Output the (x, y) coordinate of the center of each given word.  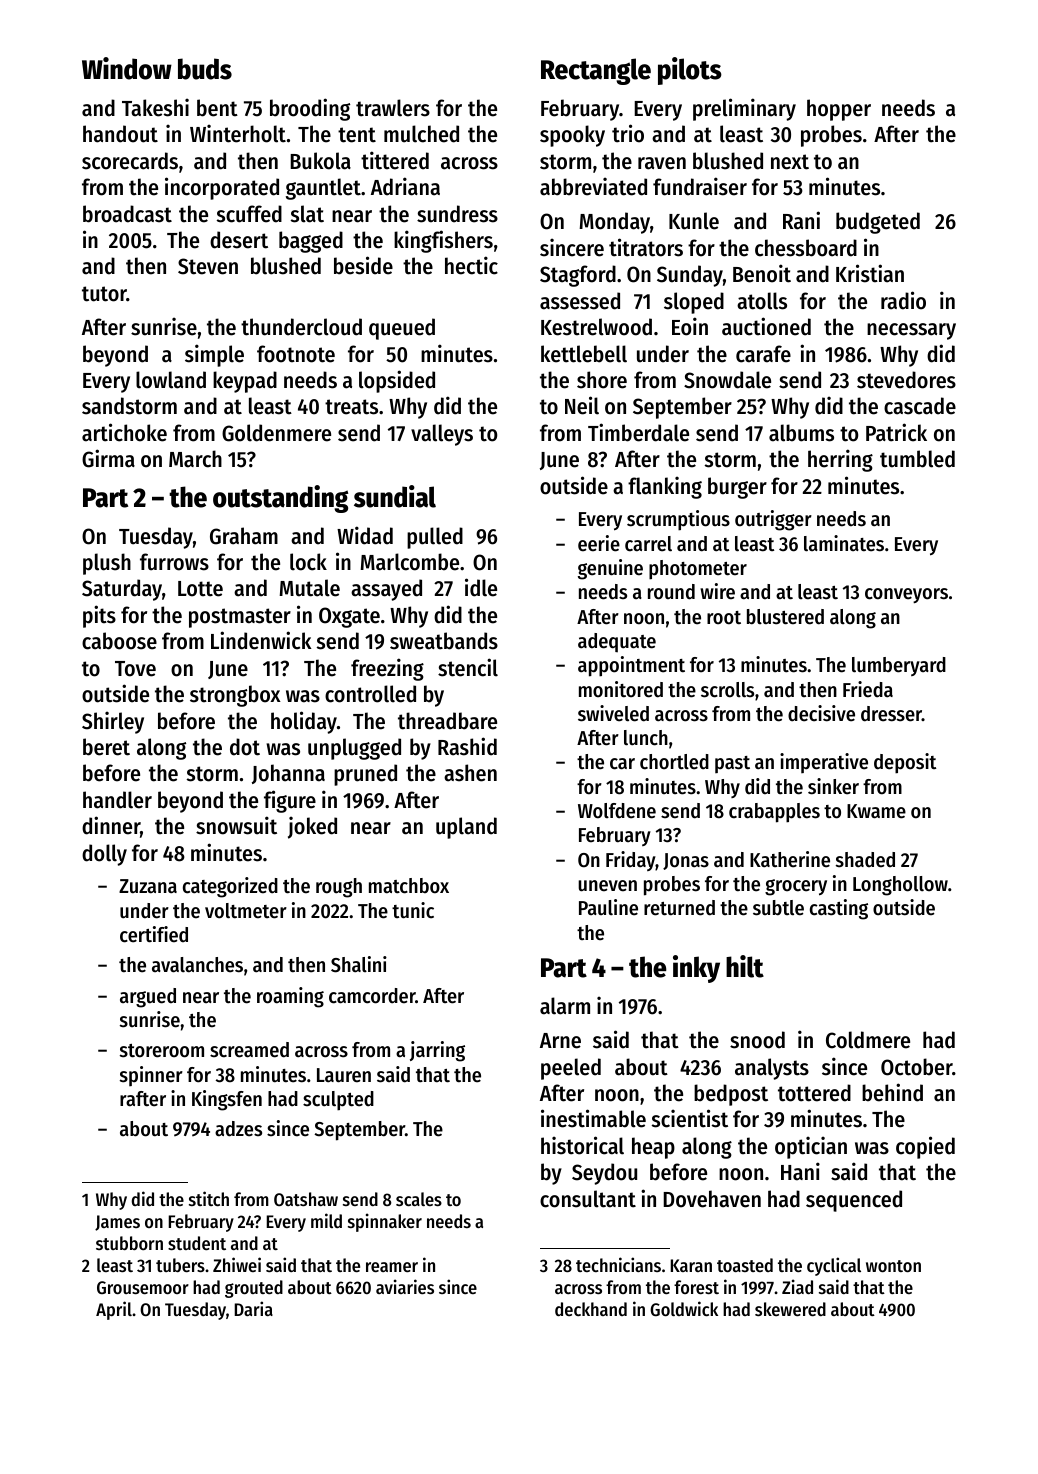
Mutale (309, 588)
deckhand (591, 1309)
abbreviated (593, 186)
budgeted (878, 223)
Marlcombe (409, 562)
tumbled (917, 459)
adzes (238, 1129)
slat (307, 214)
